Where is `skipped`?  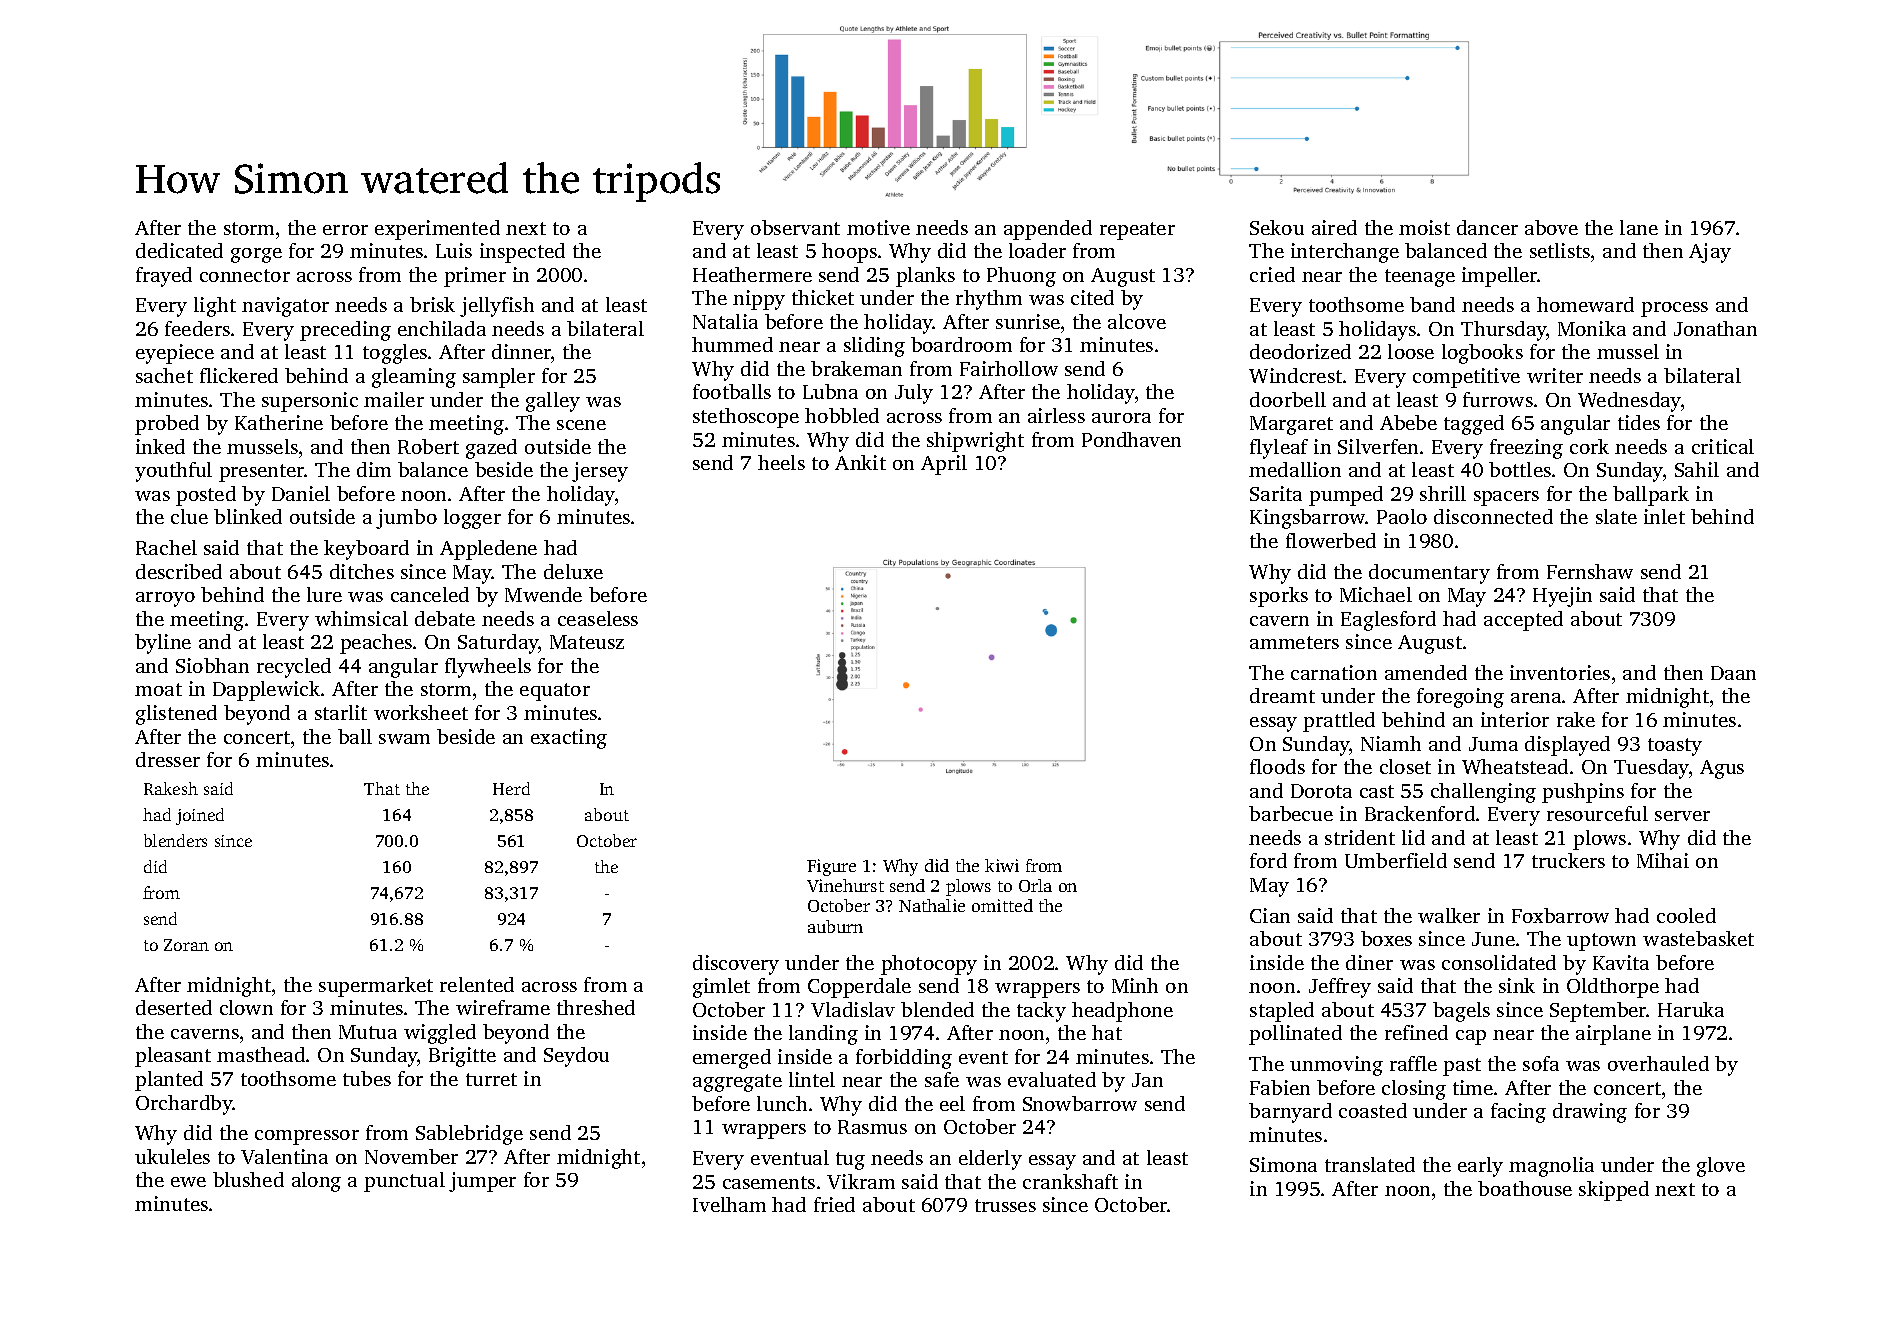 skipped is located at coordinates (1614, 1191).
